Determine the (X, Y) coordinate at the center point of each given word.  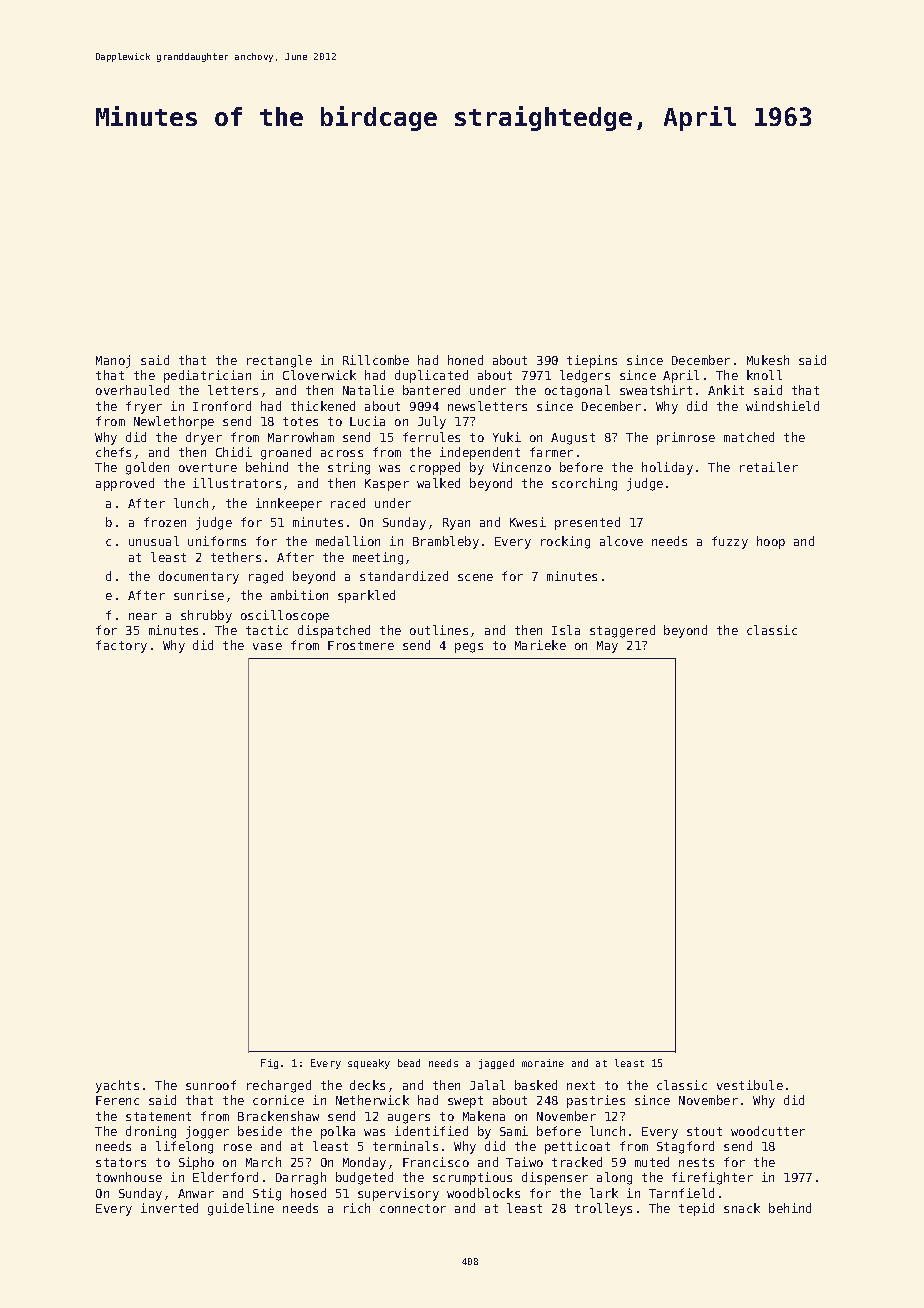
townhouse (129, 1177)
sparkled (366, 596)
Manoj (113, 361)
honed (465, 360)
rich (357, 1208)
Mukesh (768, 360)
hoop (771, 542)
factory (121, 646)
